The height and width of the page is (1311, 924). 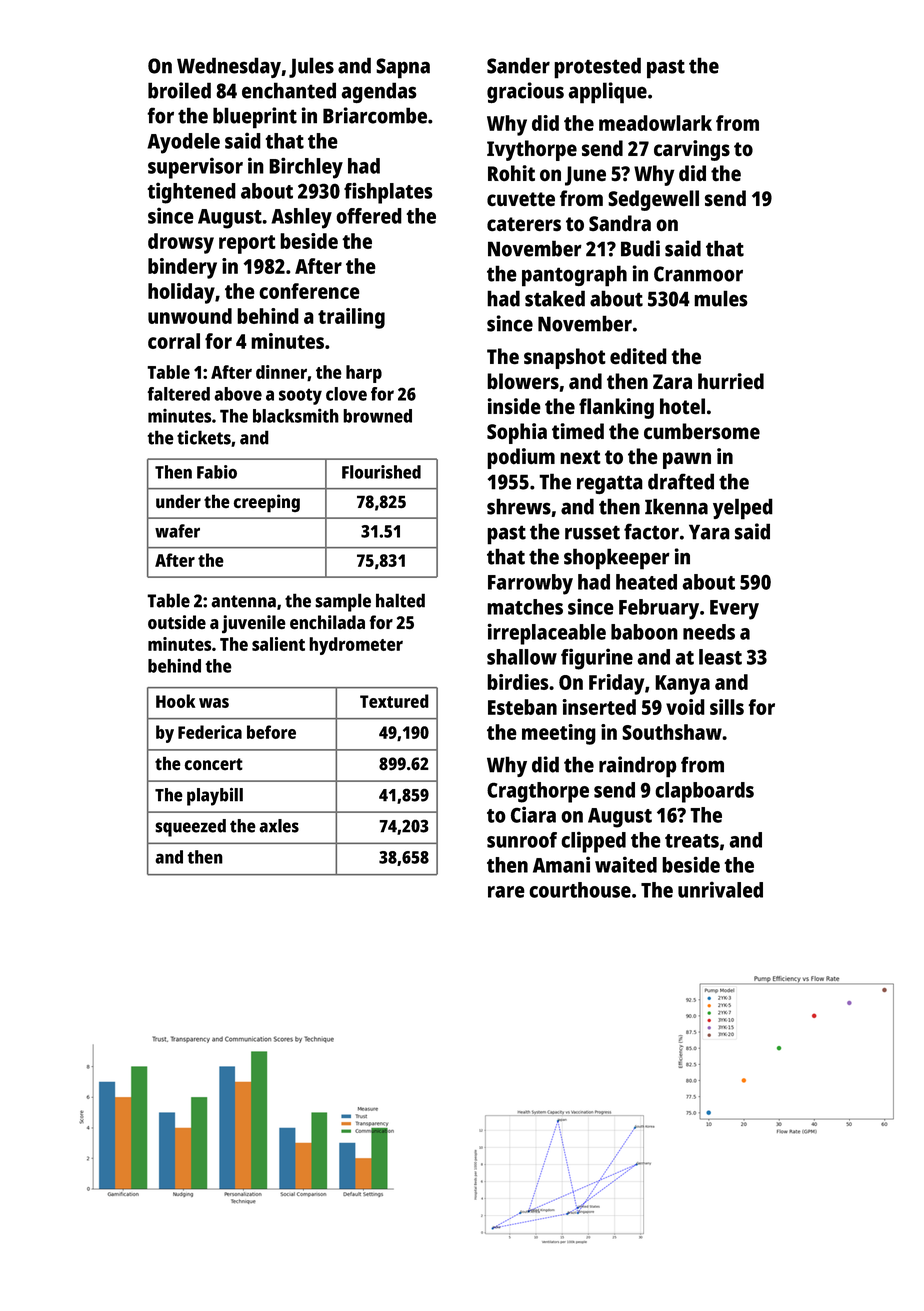 I want to click on corral, so click(x=174, y=341).
